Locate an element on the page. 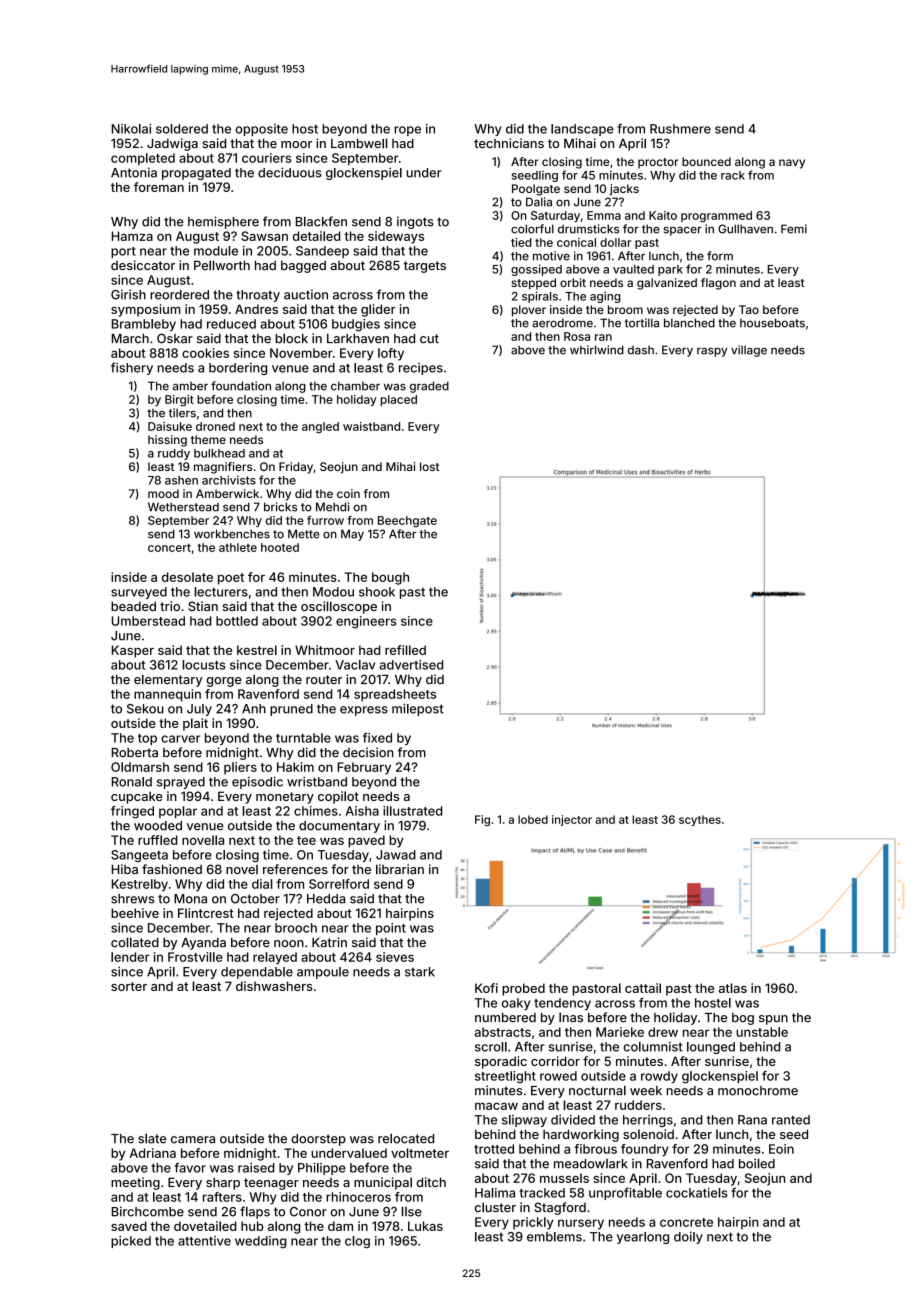 Image resolution: width=924 pixels, height=1308 pixels. tied is located at coordinates (521, 242).
